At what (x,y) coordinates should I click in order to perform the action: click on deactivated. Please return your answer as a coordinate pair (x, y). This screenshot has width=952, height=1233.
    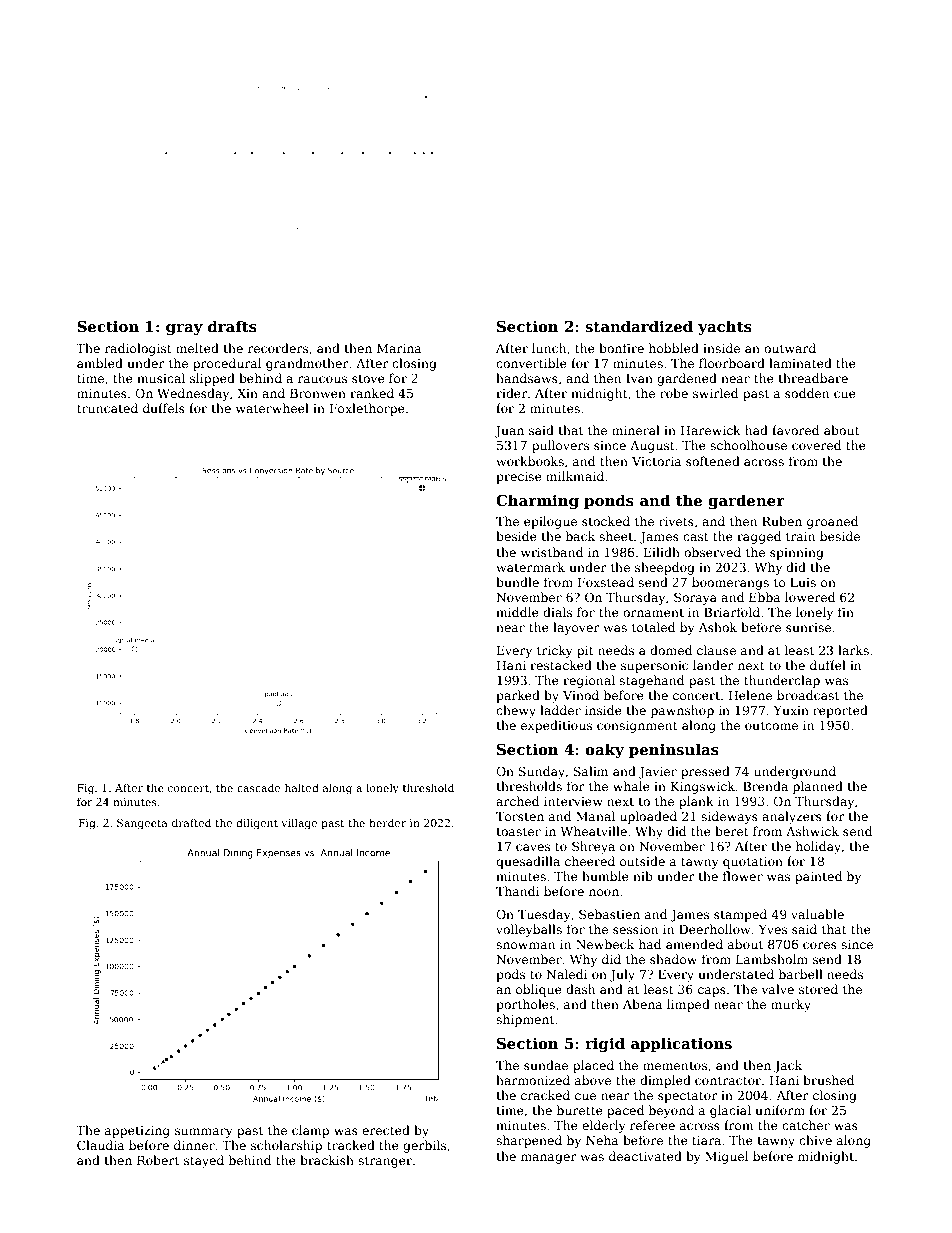
    Looking at the image, I should click on (645, 1156).
